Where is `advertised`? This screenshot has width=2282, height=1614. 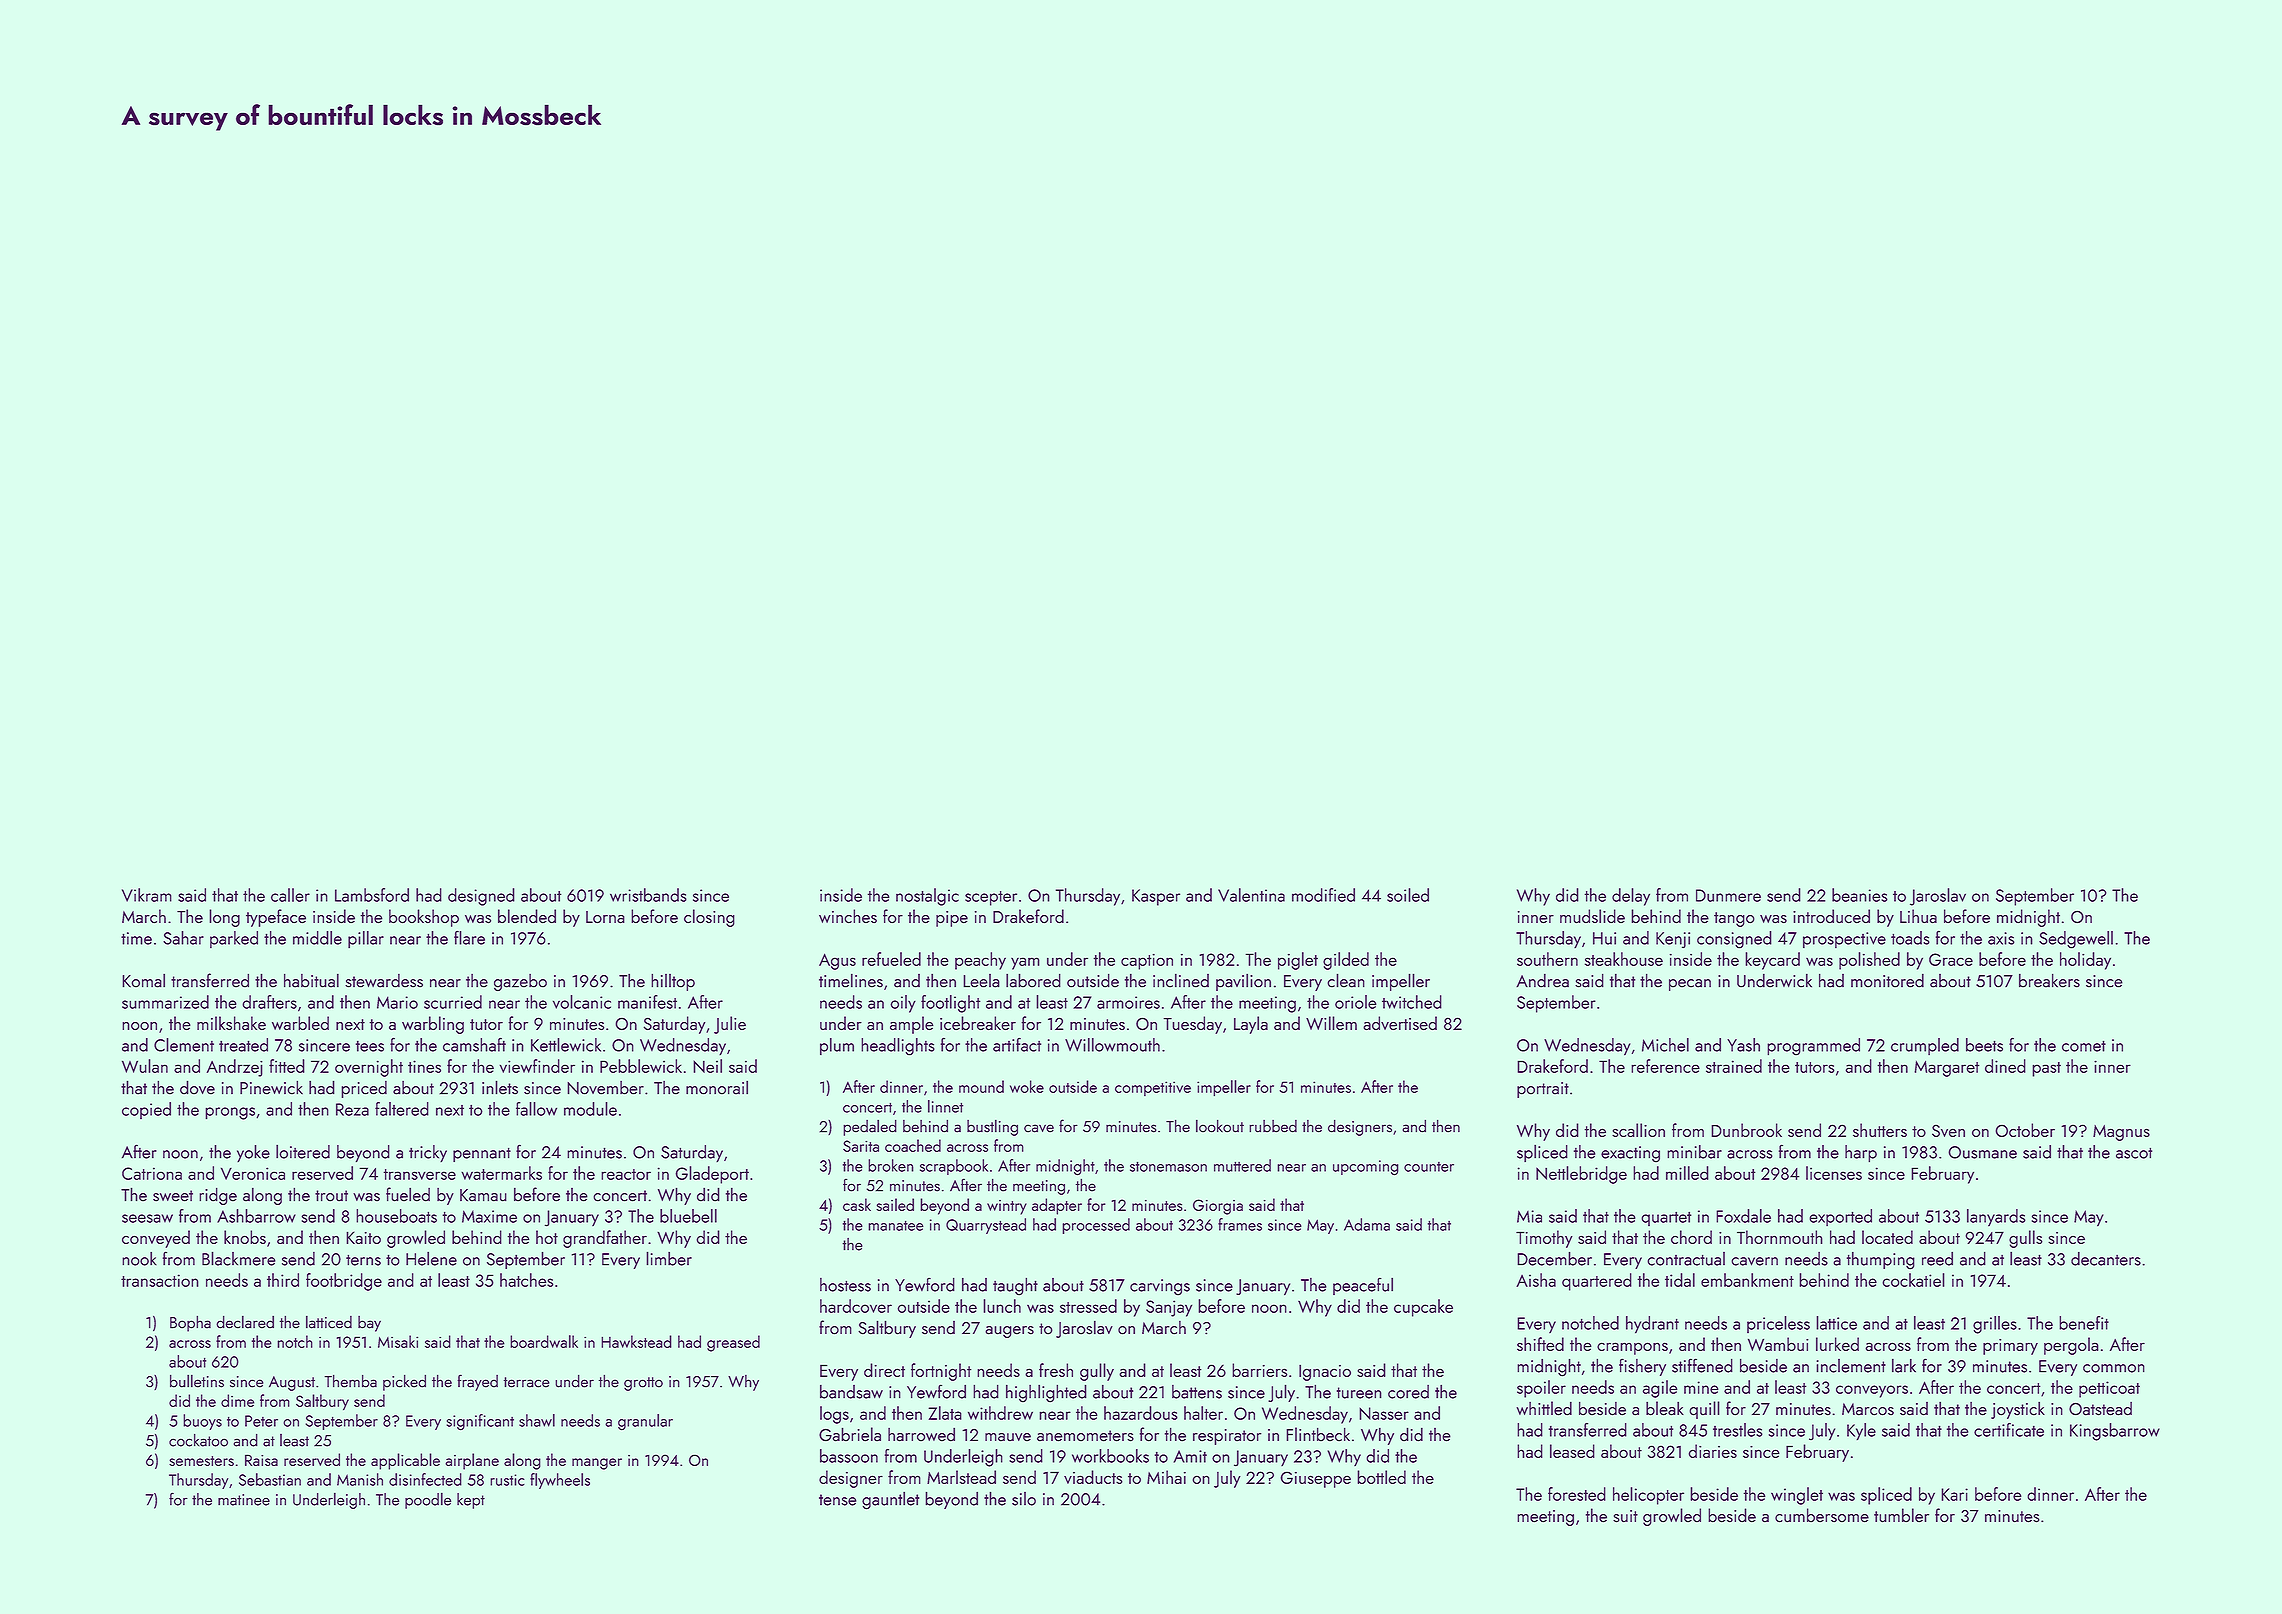 advertised is located at coordinates (1400, 1023).
